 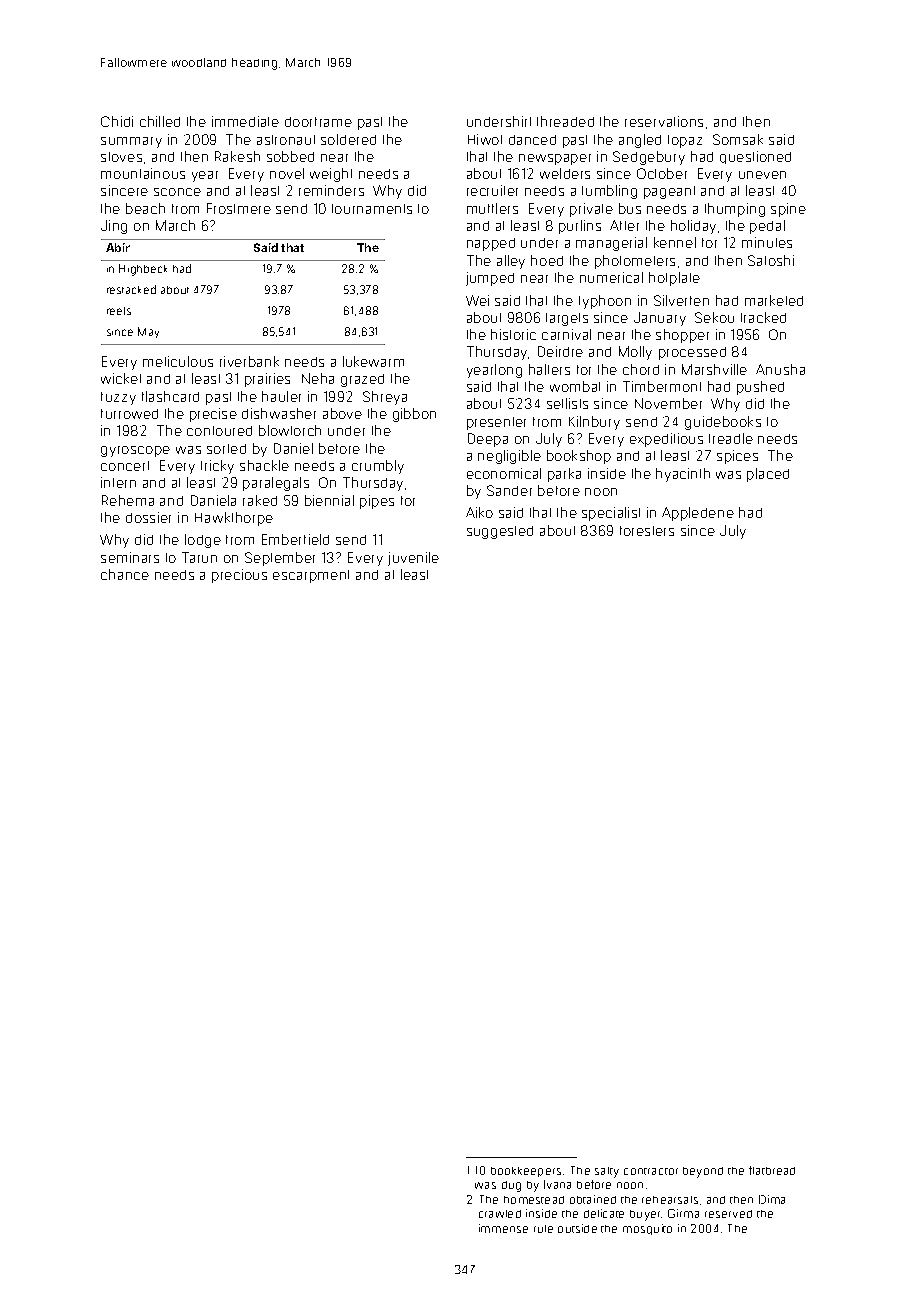 I want to click on beyond, so click(x=703, y=1172).
